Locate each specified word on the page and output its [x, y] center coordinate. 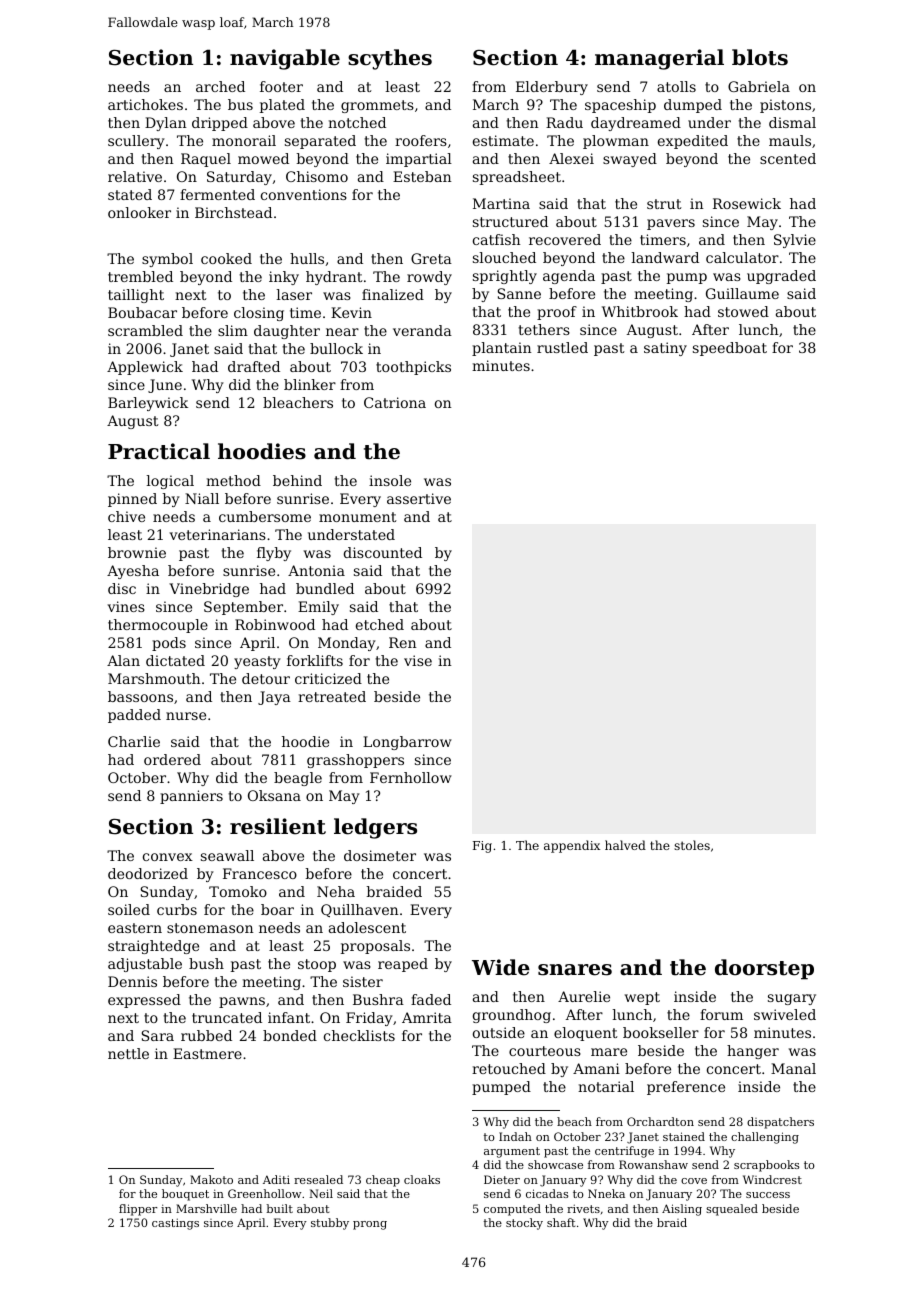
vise [418, 660]
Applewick [145, 368]
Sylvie [795, 241]
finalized [393, 294]
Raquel [206, 160]
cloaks [422, 1179]
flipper [138, 1210]
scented [788, 158]
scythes [390, 59]
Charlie [134, 741]
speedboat [730, 349]
